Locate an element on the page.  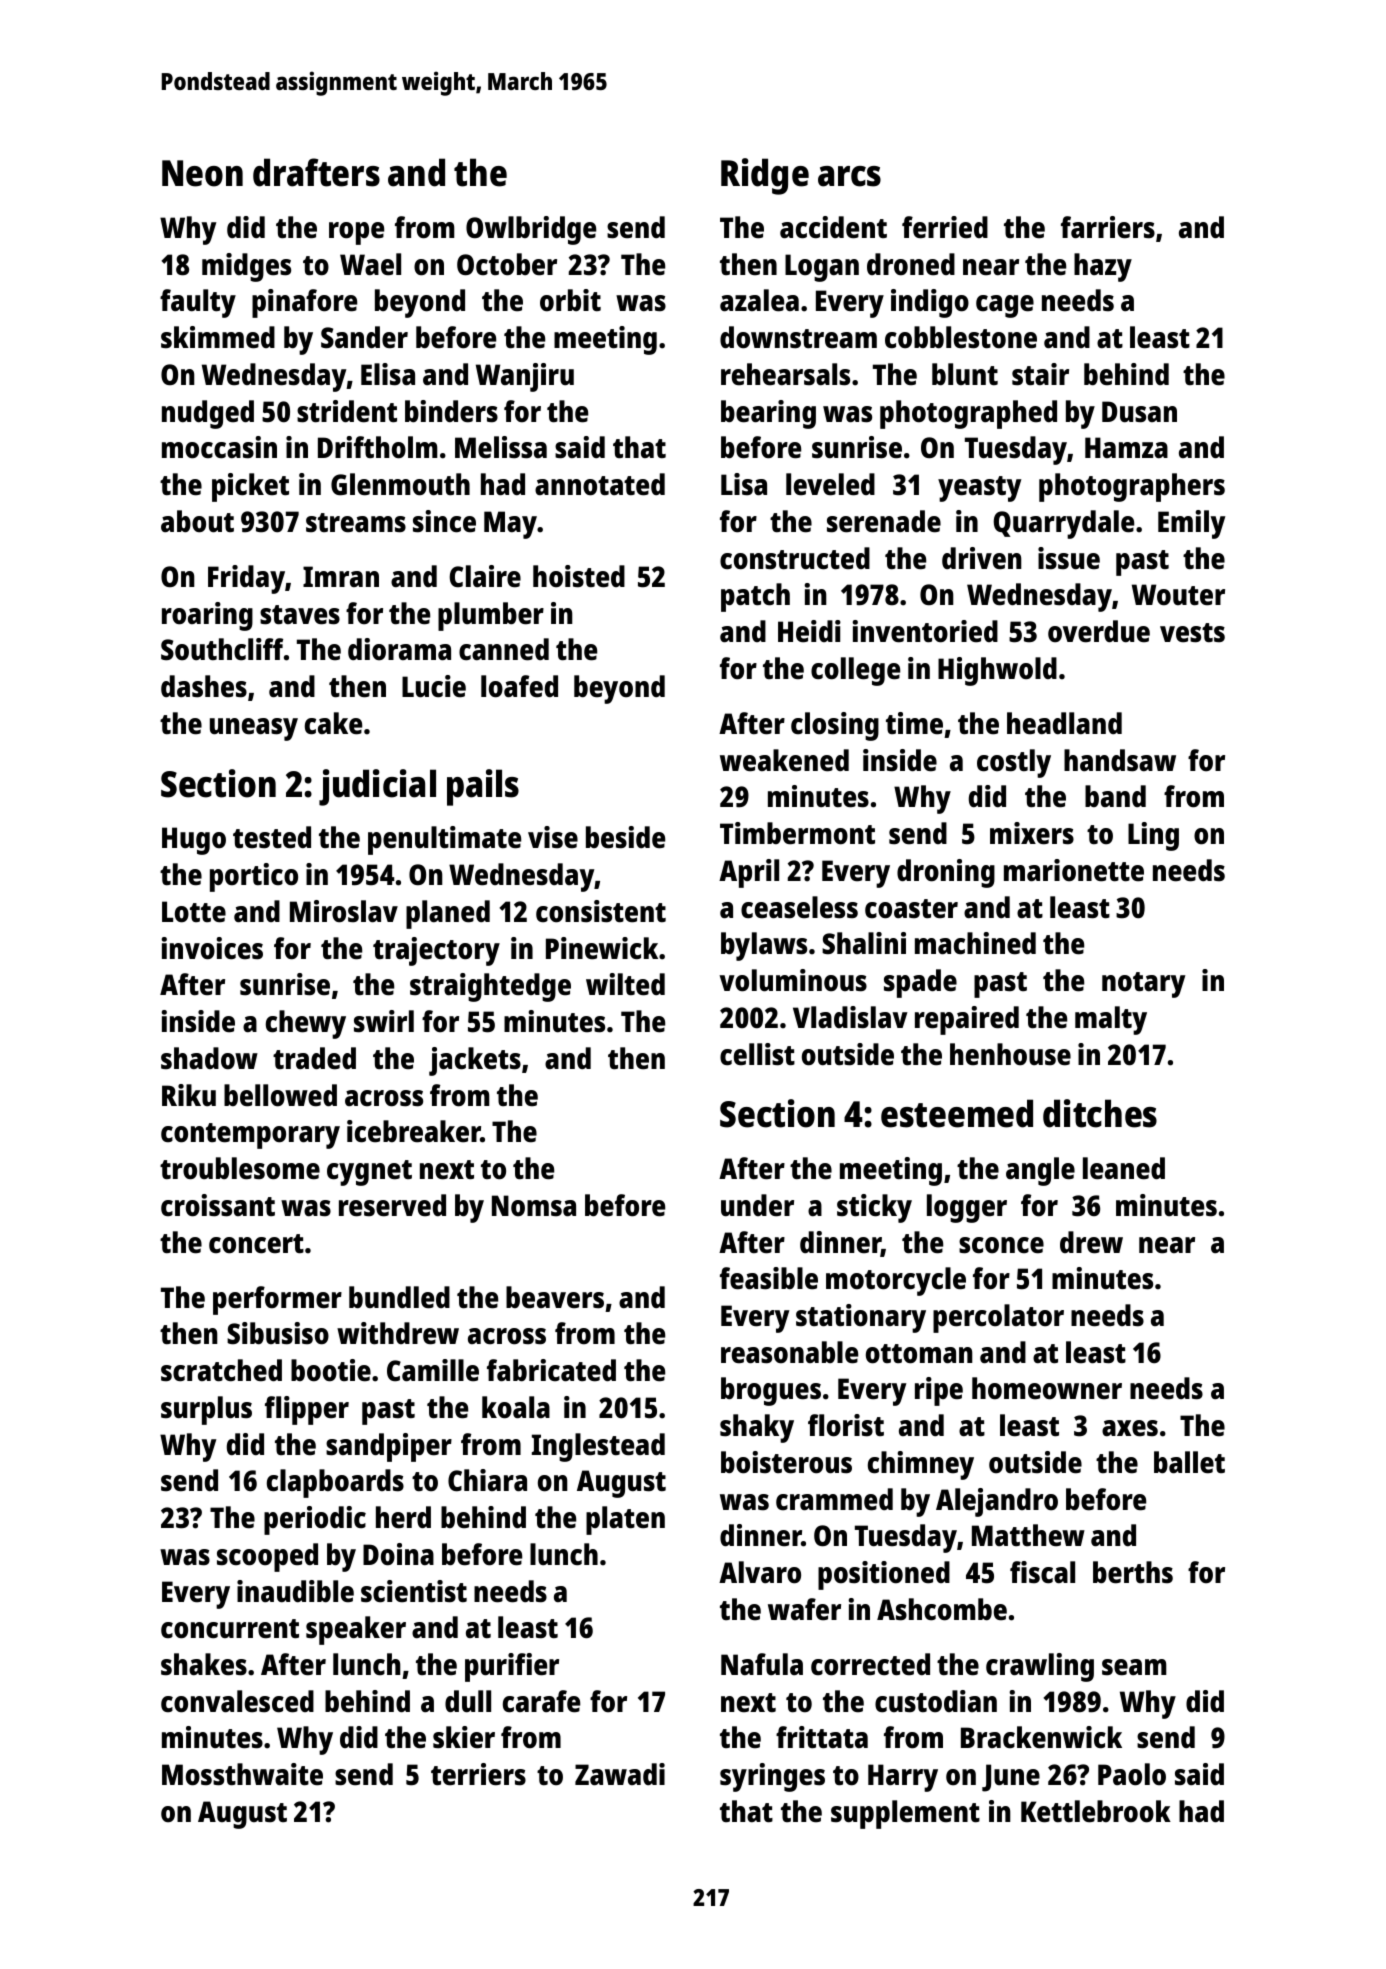
platen is located at coordinates (625, 1520).
